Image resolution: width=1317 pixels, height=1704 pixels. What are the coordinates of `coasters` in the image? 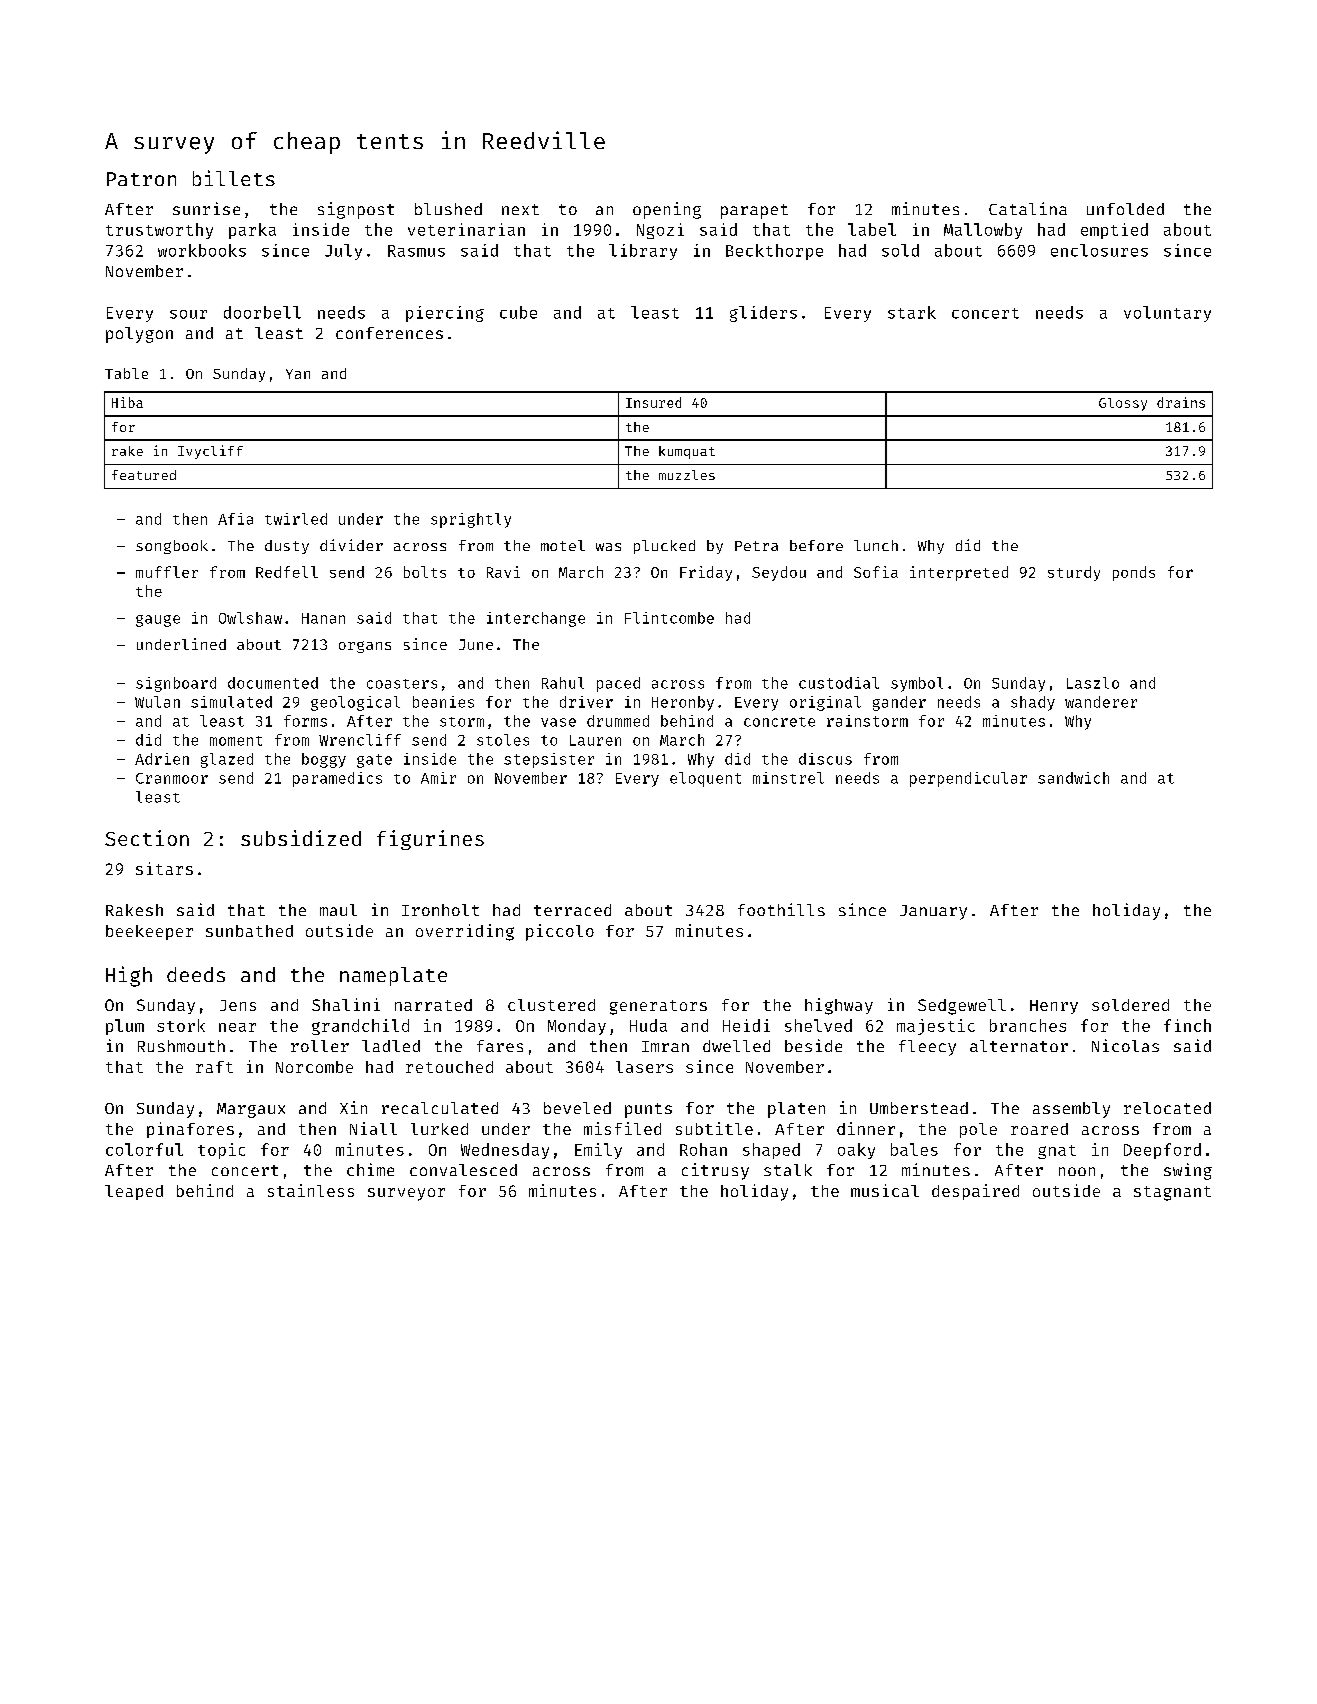 It's located at (402, 684).
